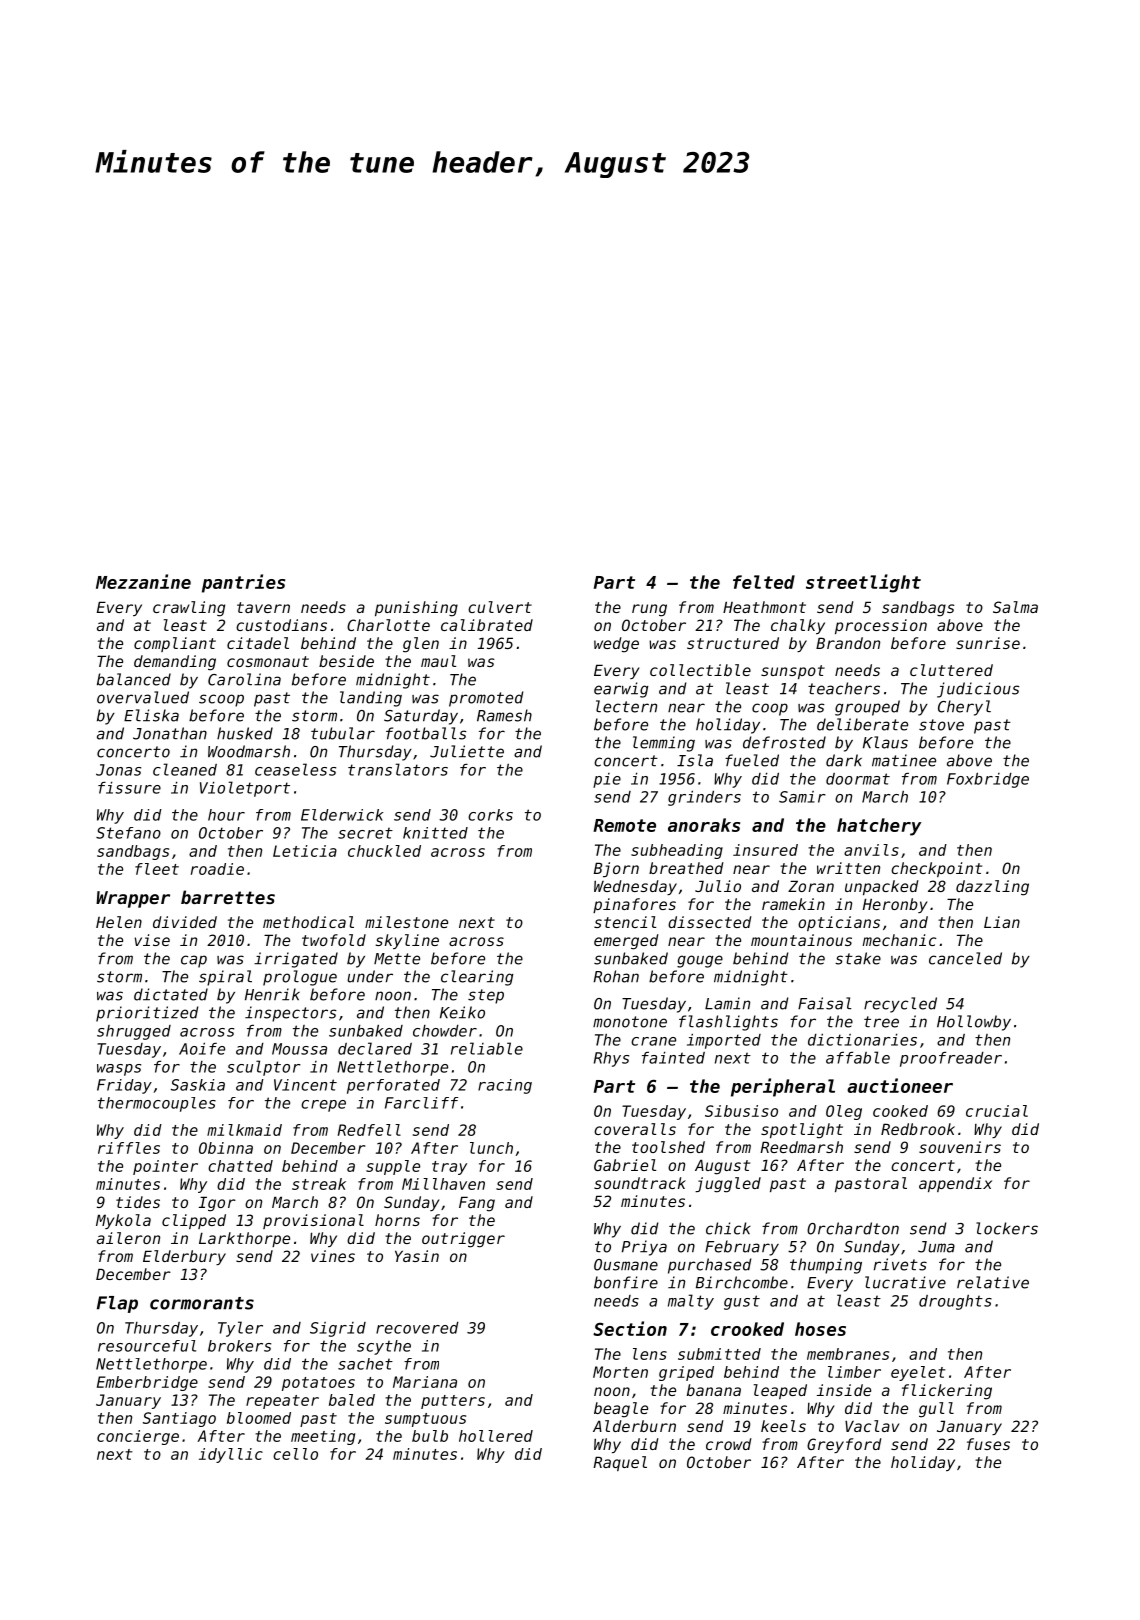  I want to click on cosmonaut, so click(268, 661).
